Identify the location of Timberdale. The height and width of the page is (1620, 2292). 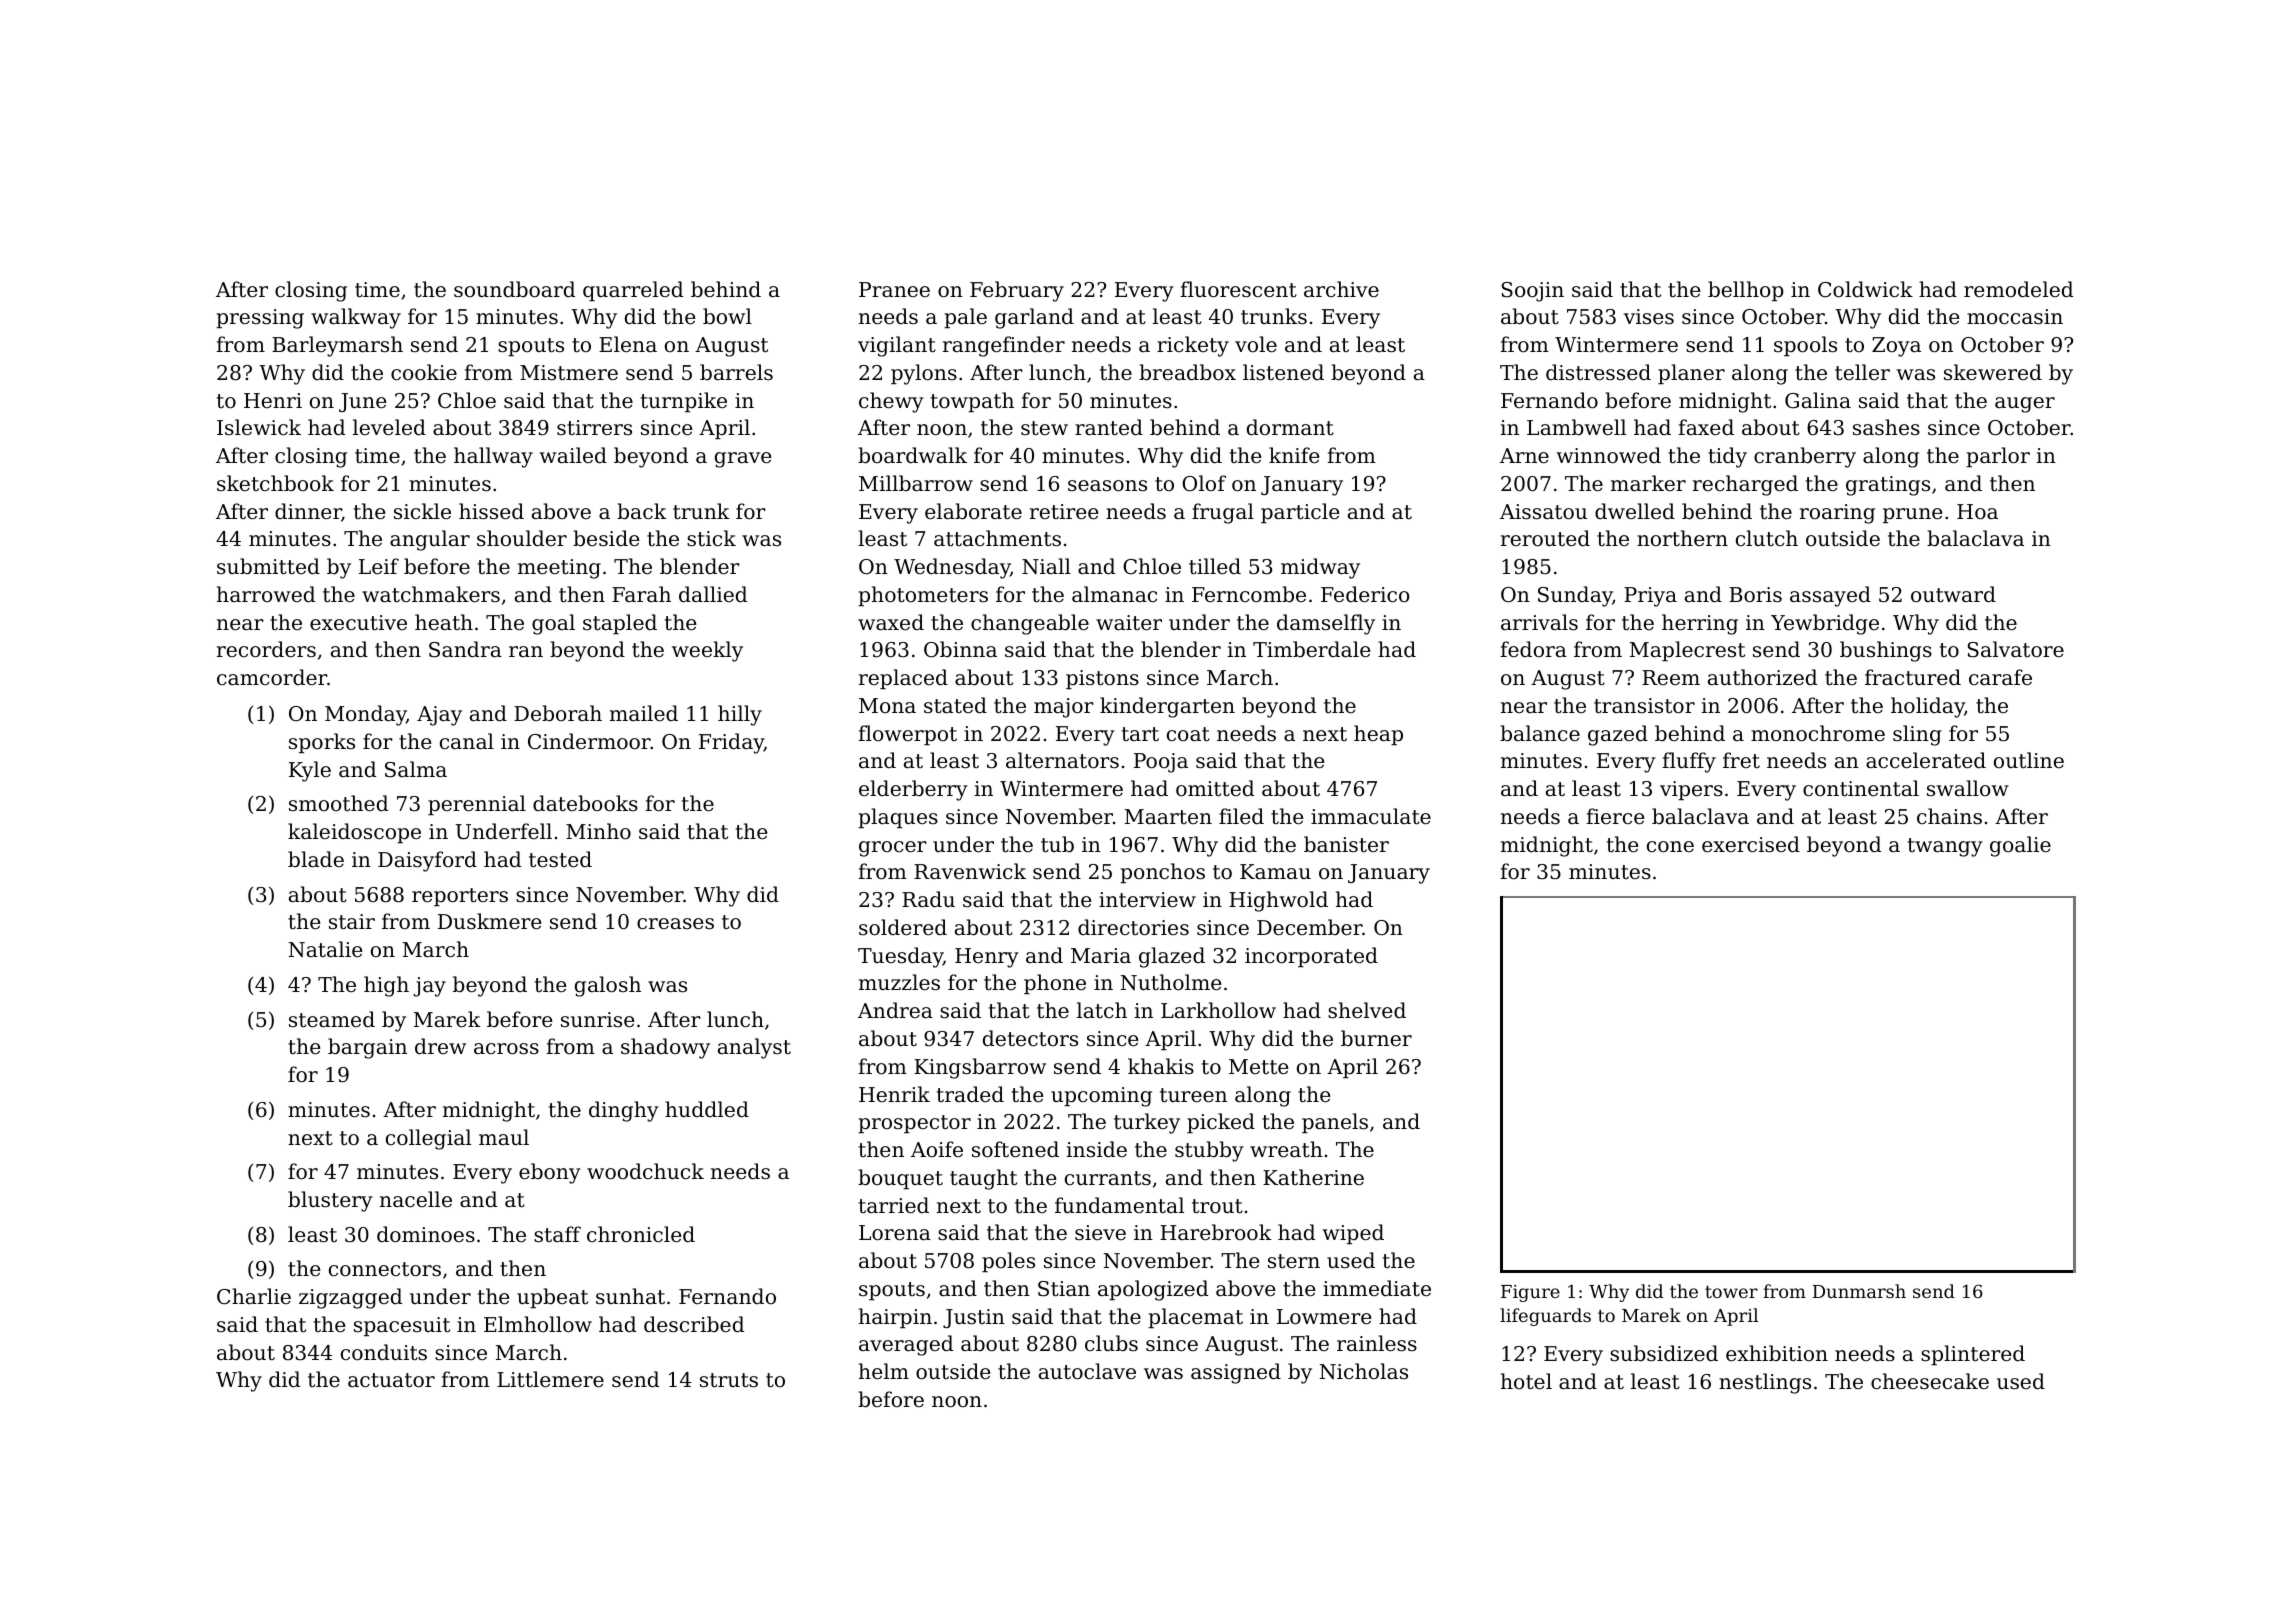
(1312, 649).
